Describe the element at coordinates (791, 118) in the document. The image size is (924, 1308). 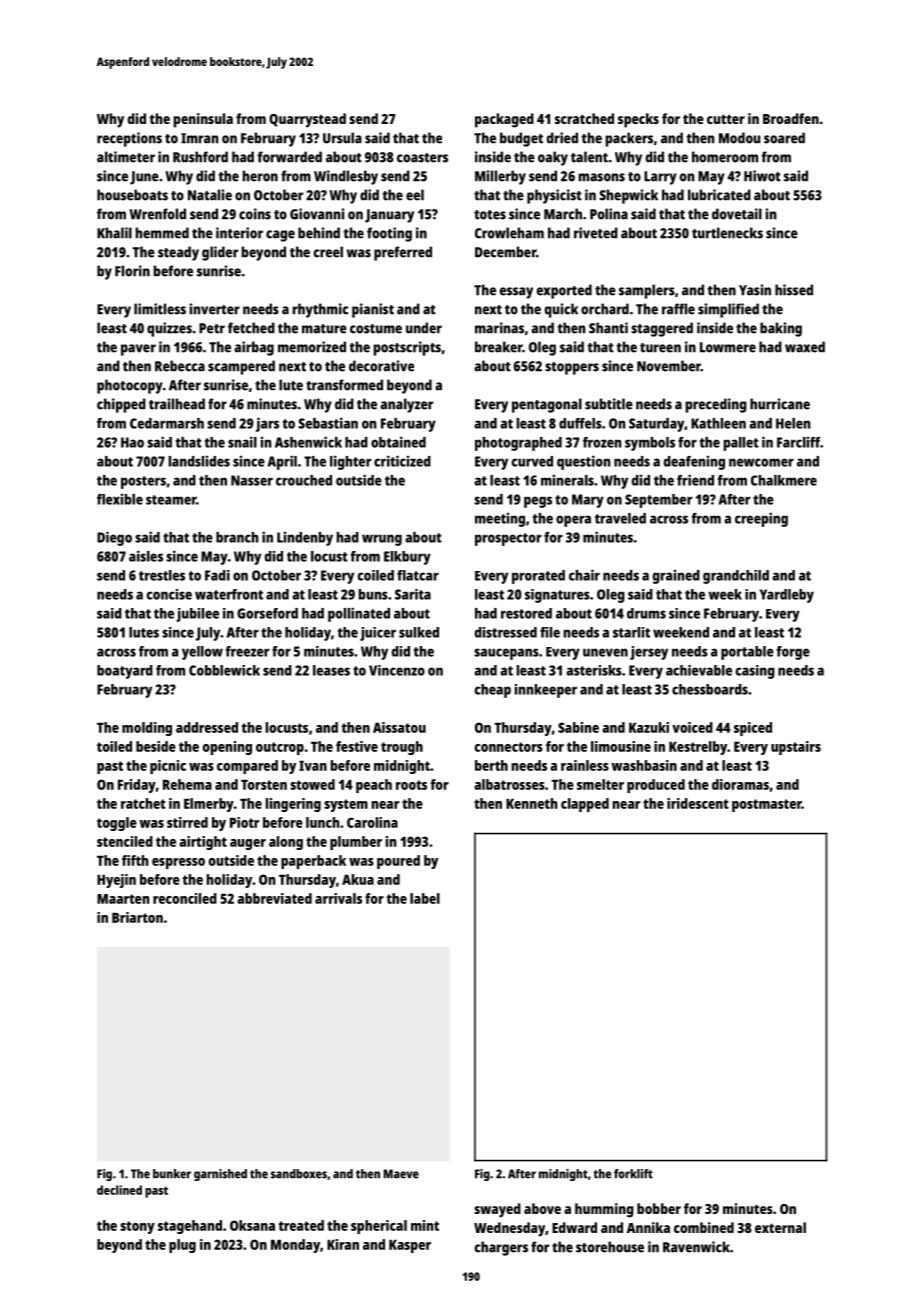
I see `Broadfen` at that location.
